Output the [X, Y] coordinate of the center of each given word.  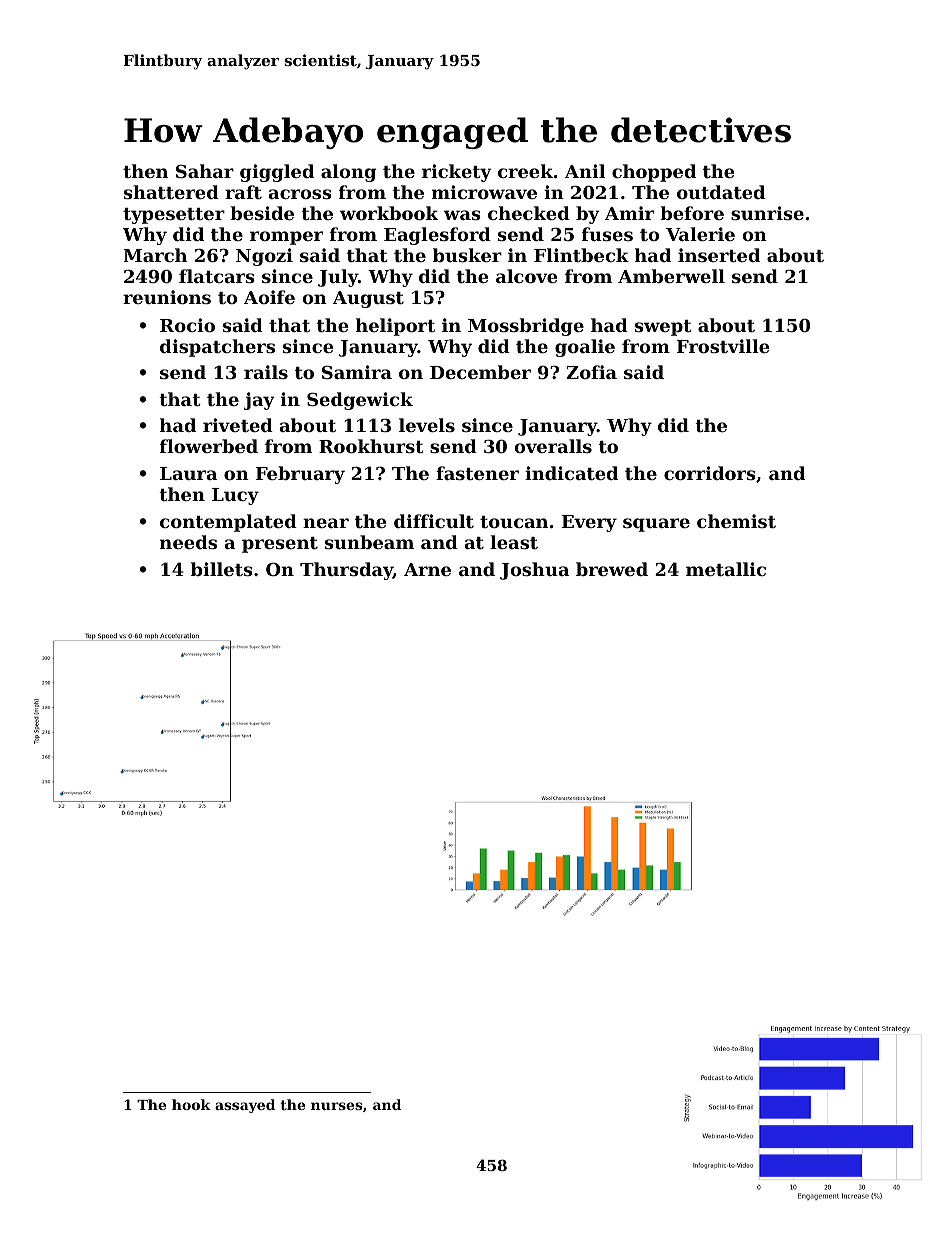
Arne [427, 569]
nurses [336, 1106]
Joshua [534, 571]
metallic [726, 569]
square [656, 525]
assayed [245, 1106]
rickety [457, 173]
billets [222, 569]
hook [191, 1104]
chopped [654, 173]
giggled [277, 173]
